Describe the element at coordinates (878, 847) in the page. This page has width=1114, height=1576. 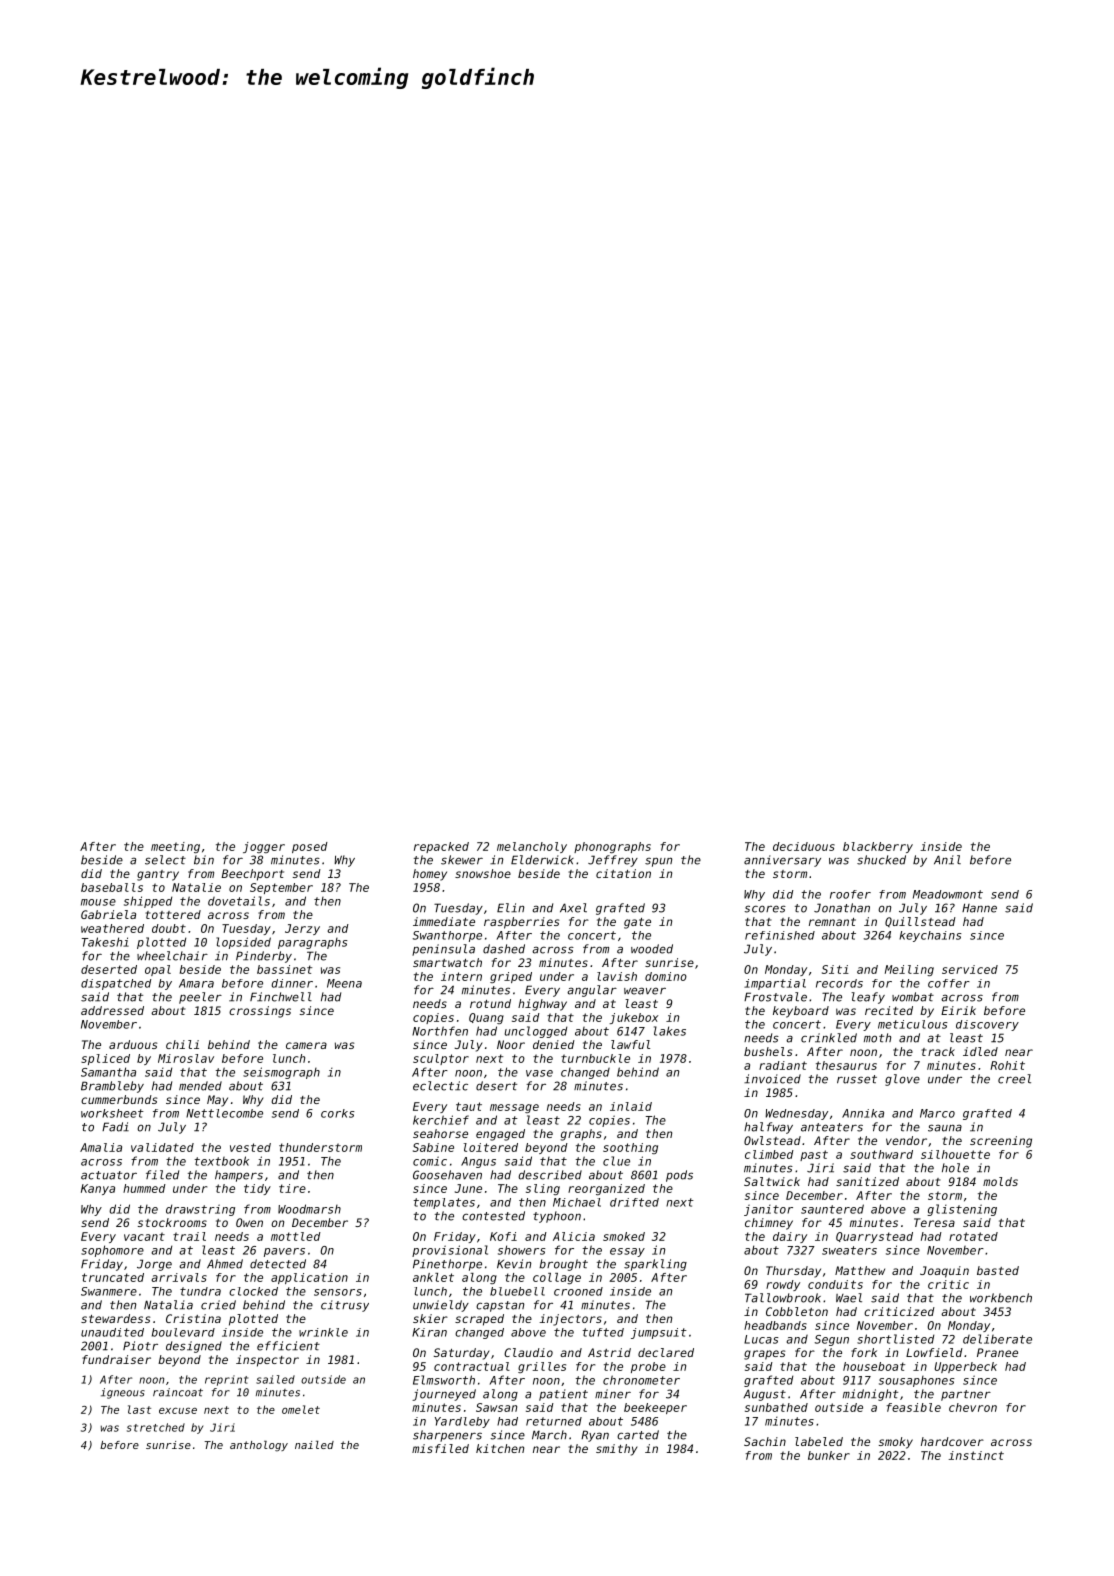
I see `blackberry` at that location.
